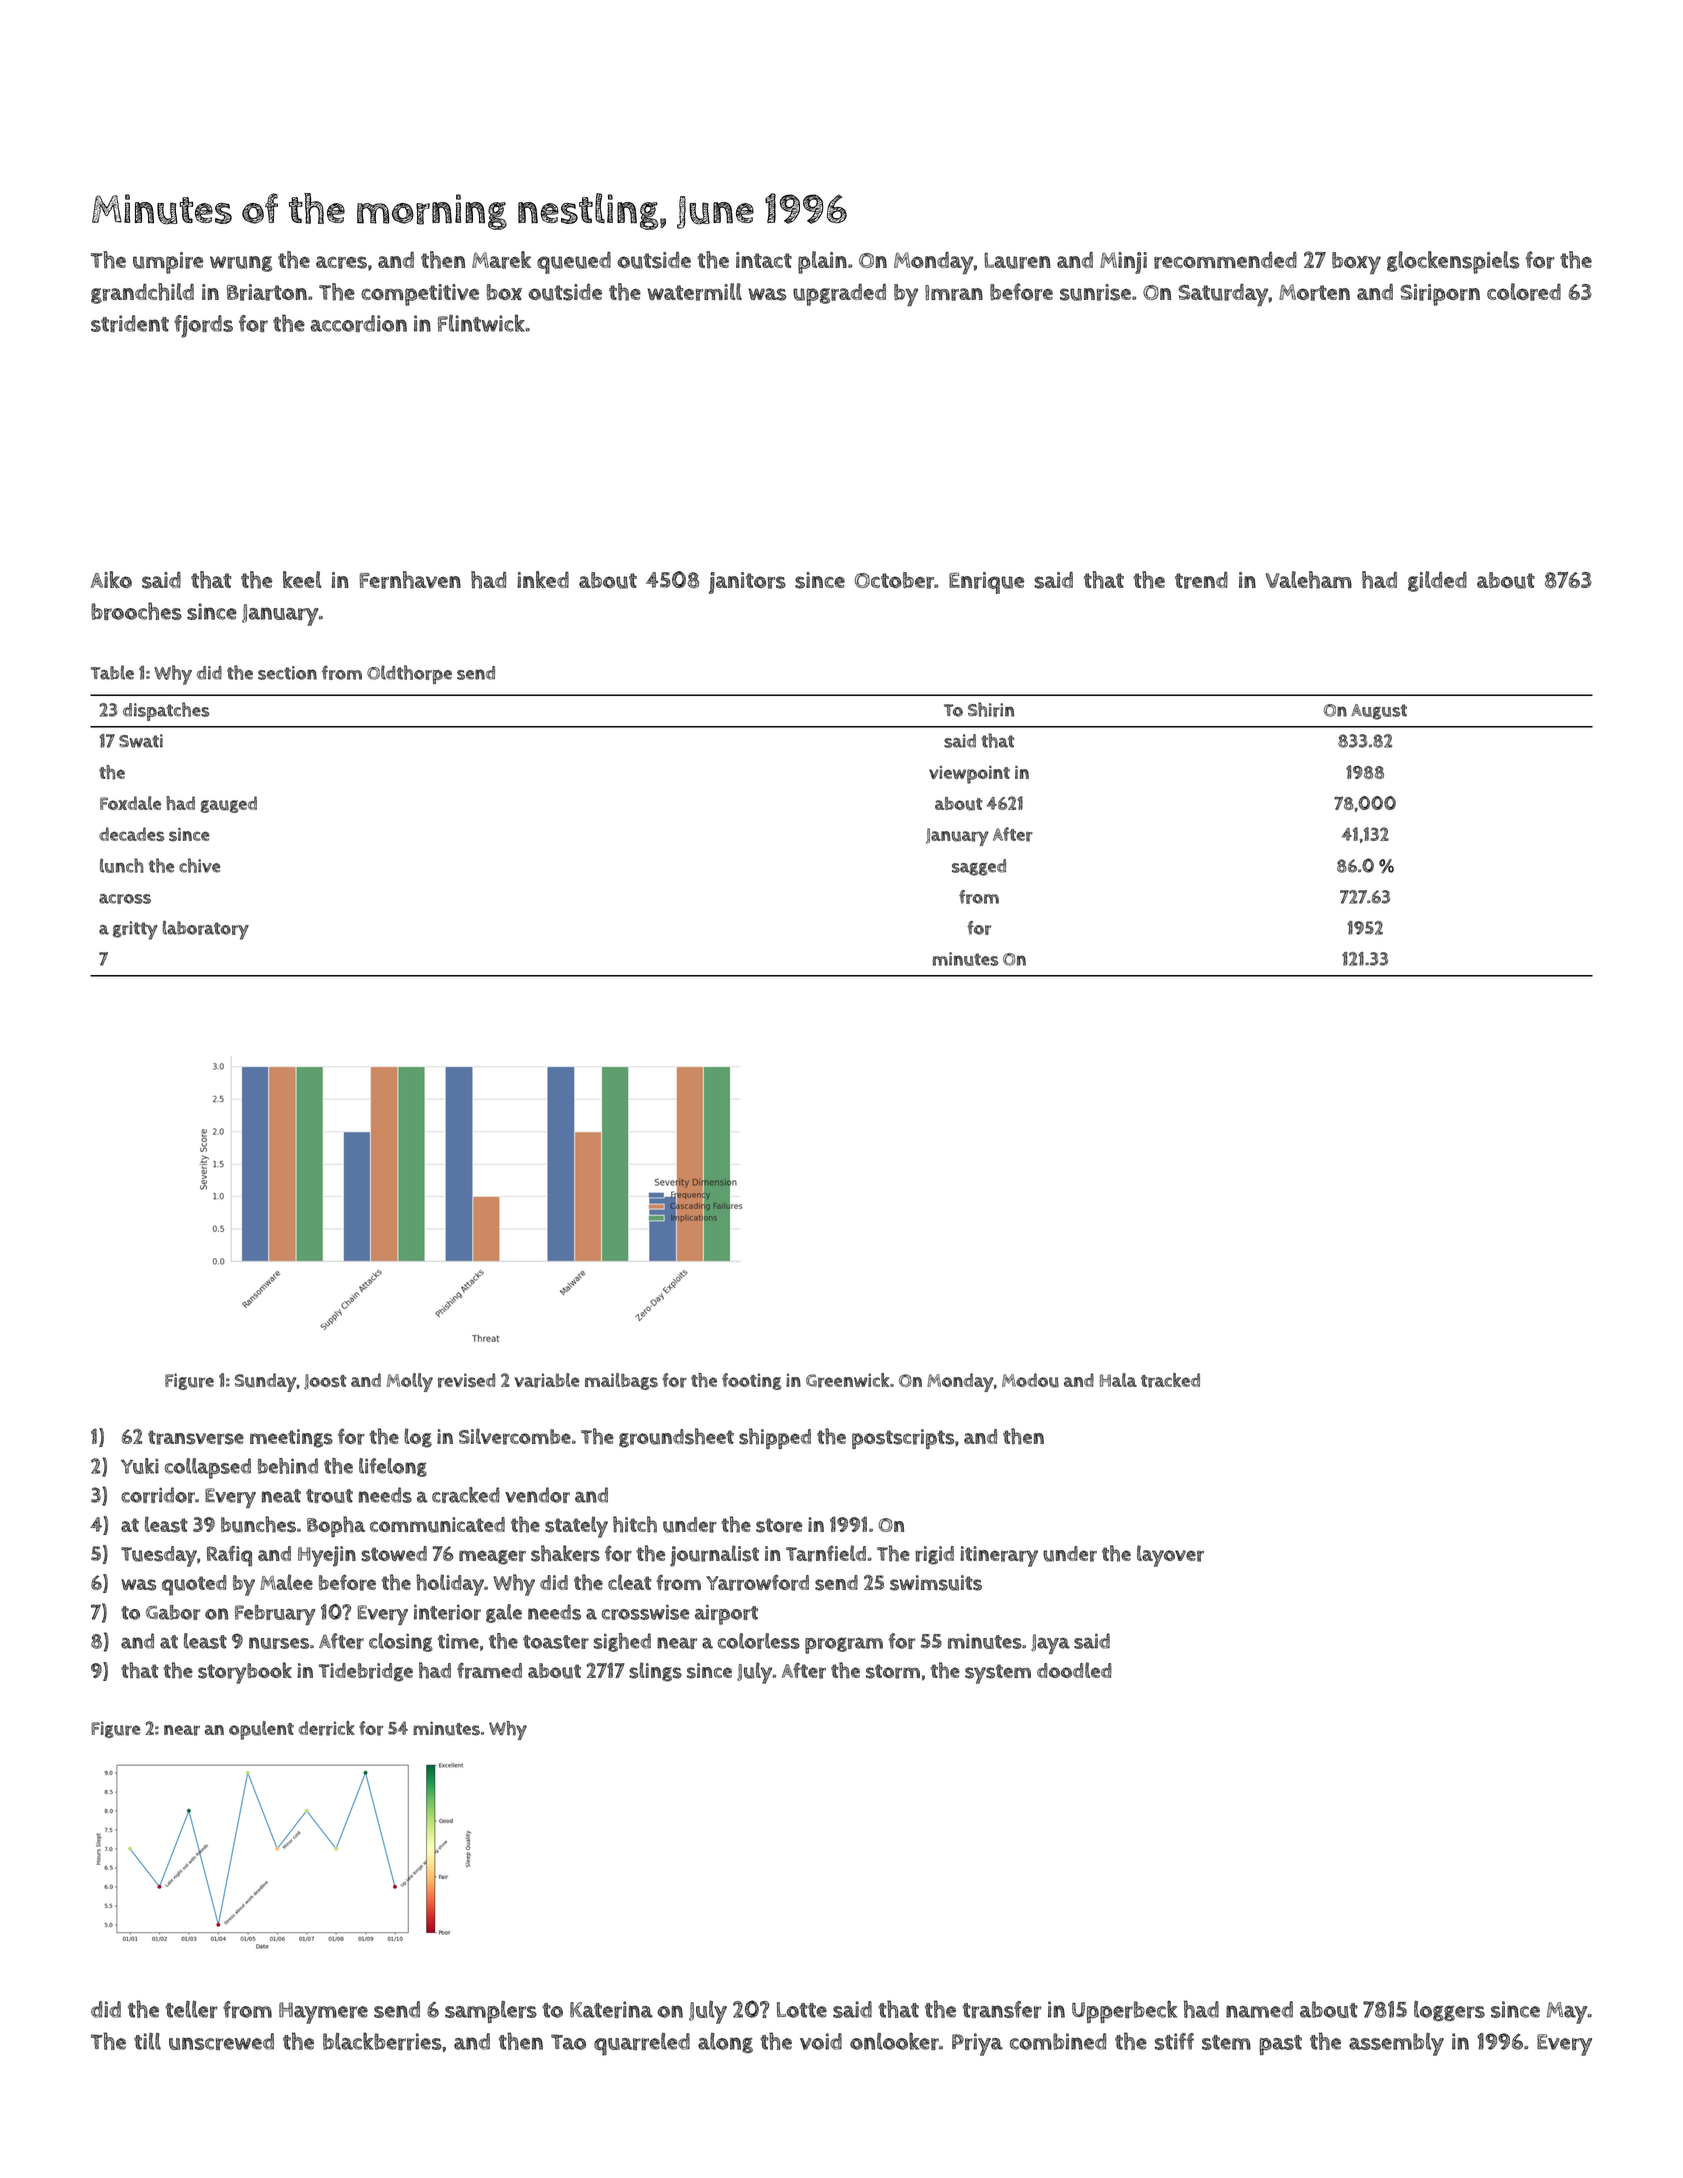 The height and width of the image is (2178, 1683). What do you see at coordinates (979, 867) in the image?
I see `sagged` at bounding box center [979, 867].
